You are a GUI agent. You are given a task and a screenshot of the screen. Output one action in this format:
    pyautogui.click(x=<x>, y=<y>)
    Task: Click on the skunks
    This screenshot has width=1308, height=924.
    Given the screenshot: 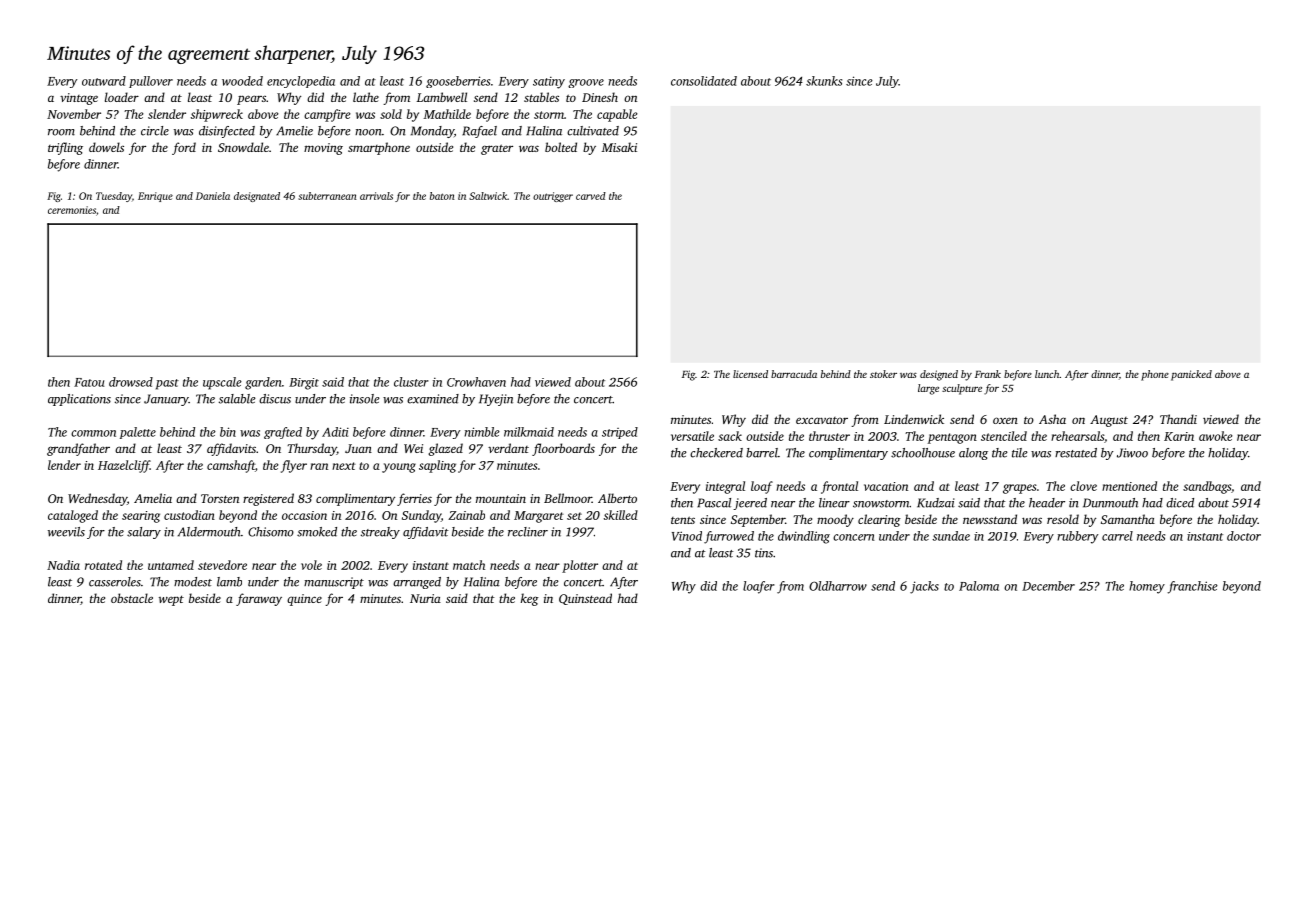 What is the action you would take?
    pyautogui.click(x=824, y=81)
